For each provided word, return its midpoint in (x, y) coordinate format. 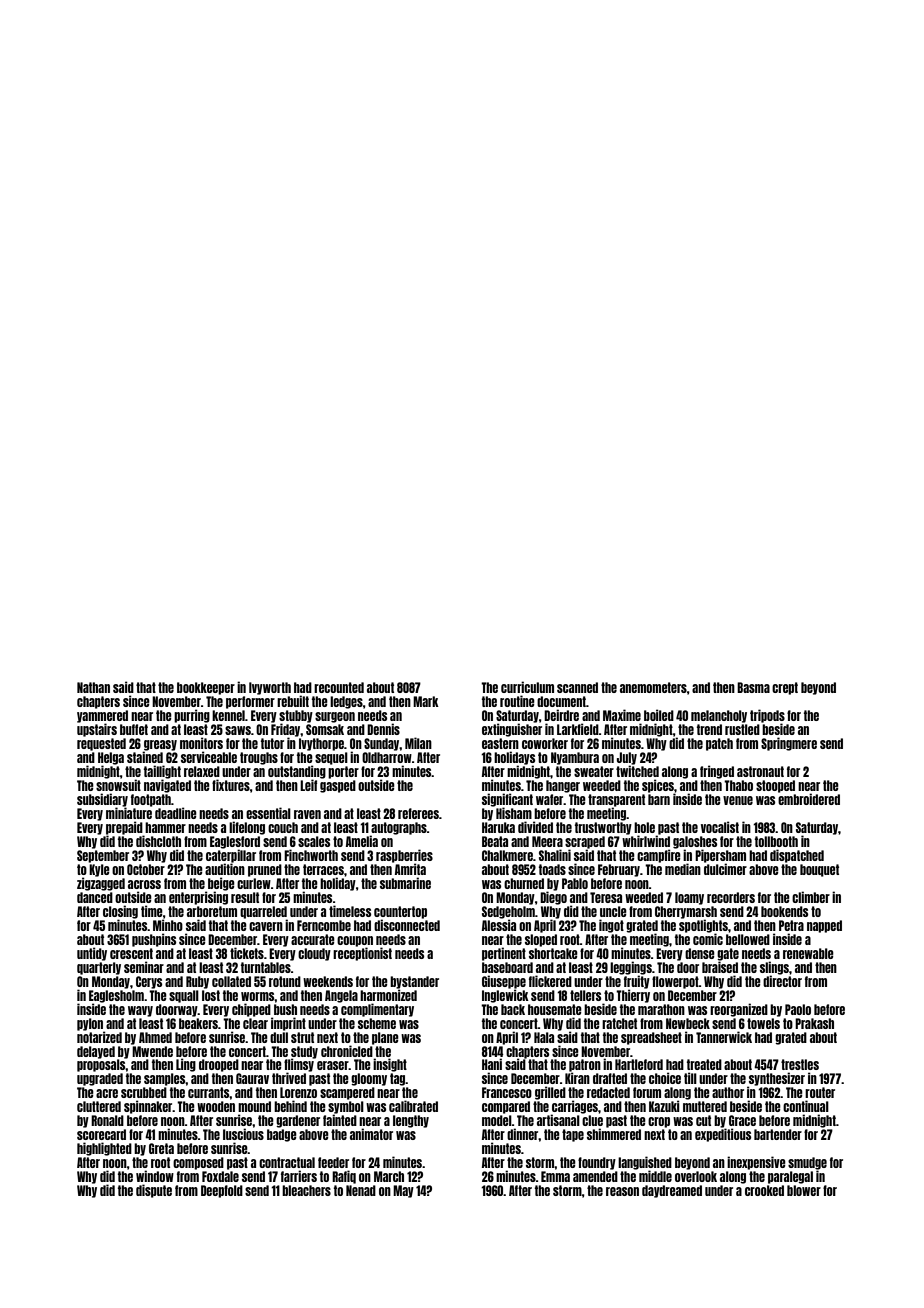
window (155, 1176)
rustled (742, 729)
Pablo (575, 883)
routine (517, 701)
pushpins (154, 940)
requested (101, 744)
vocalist (720, 827)
